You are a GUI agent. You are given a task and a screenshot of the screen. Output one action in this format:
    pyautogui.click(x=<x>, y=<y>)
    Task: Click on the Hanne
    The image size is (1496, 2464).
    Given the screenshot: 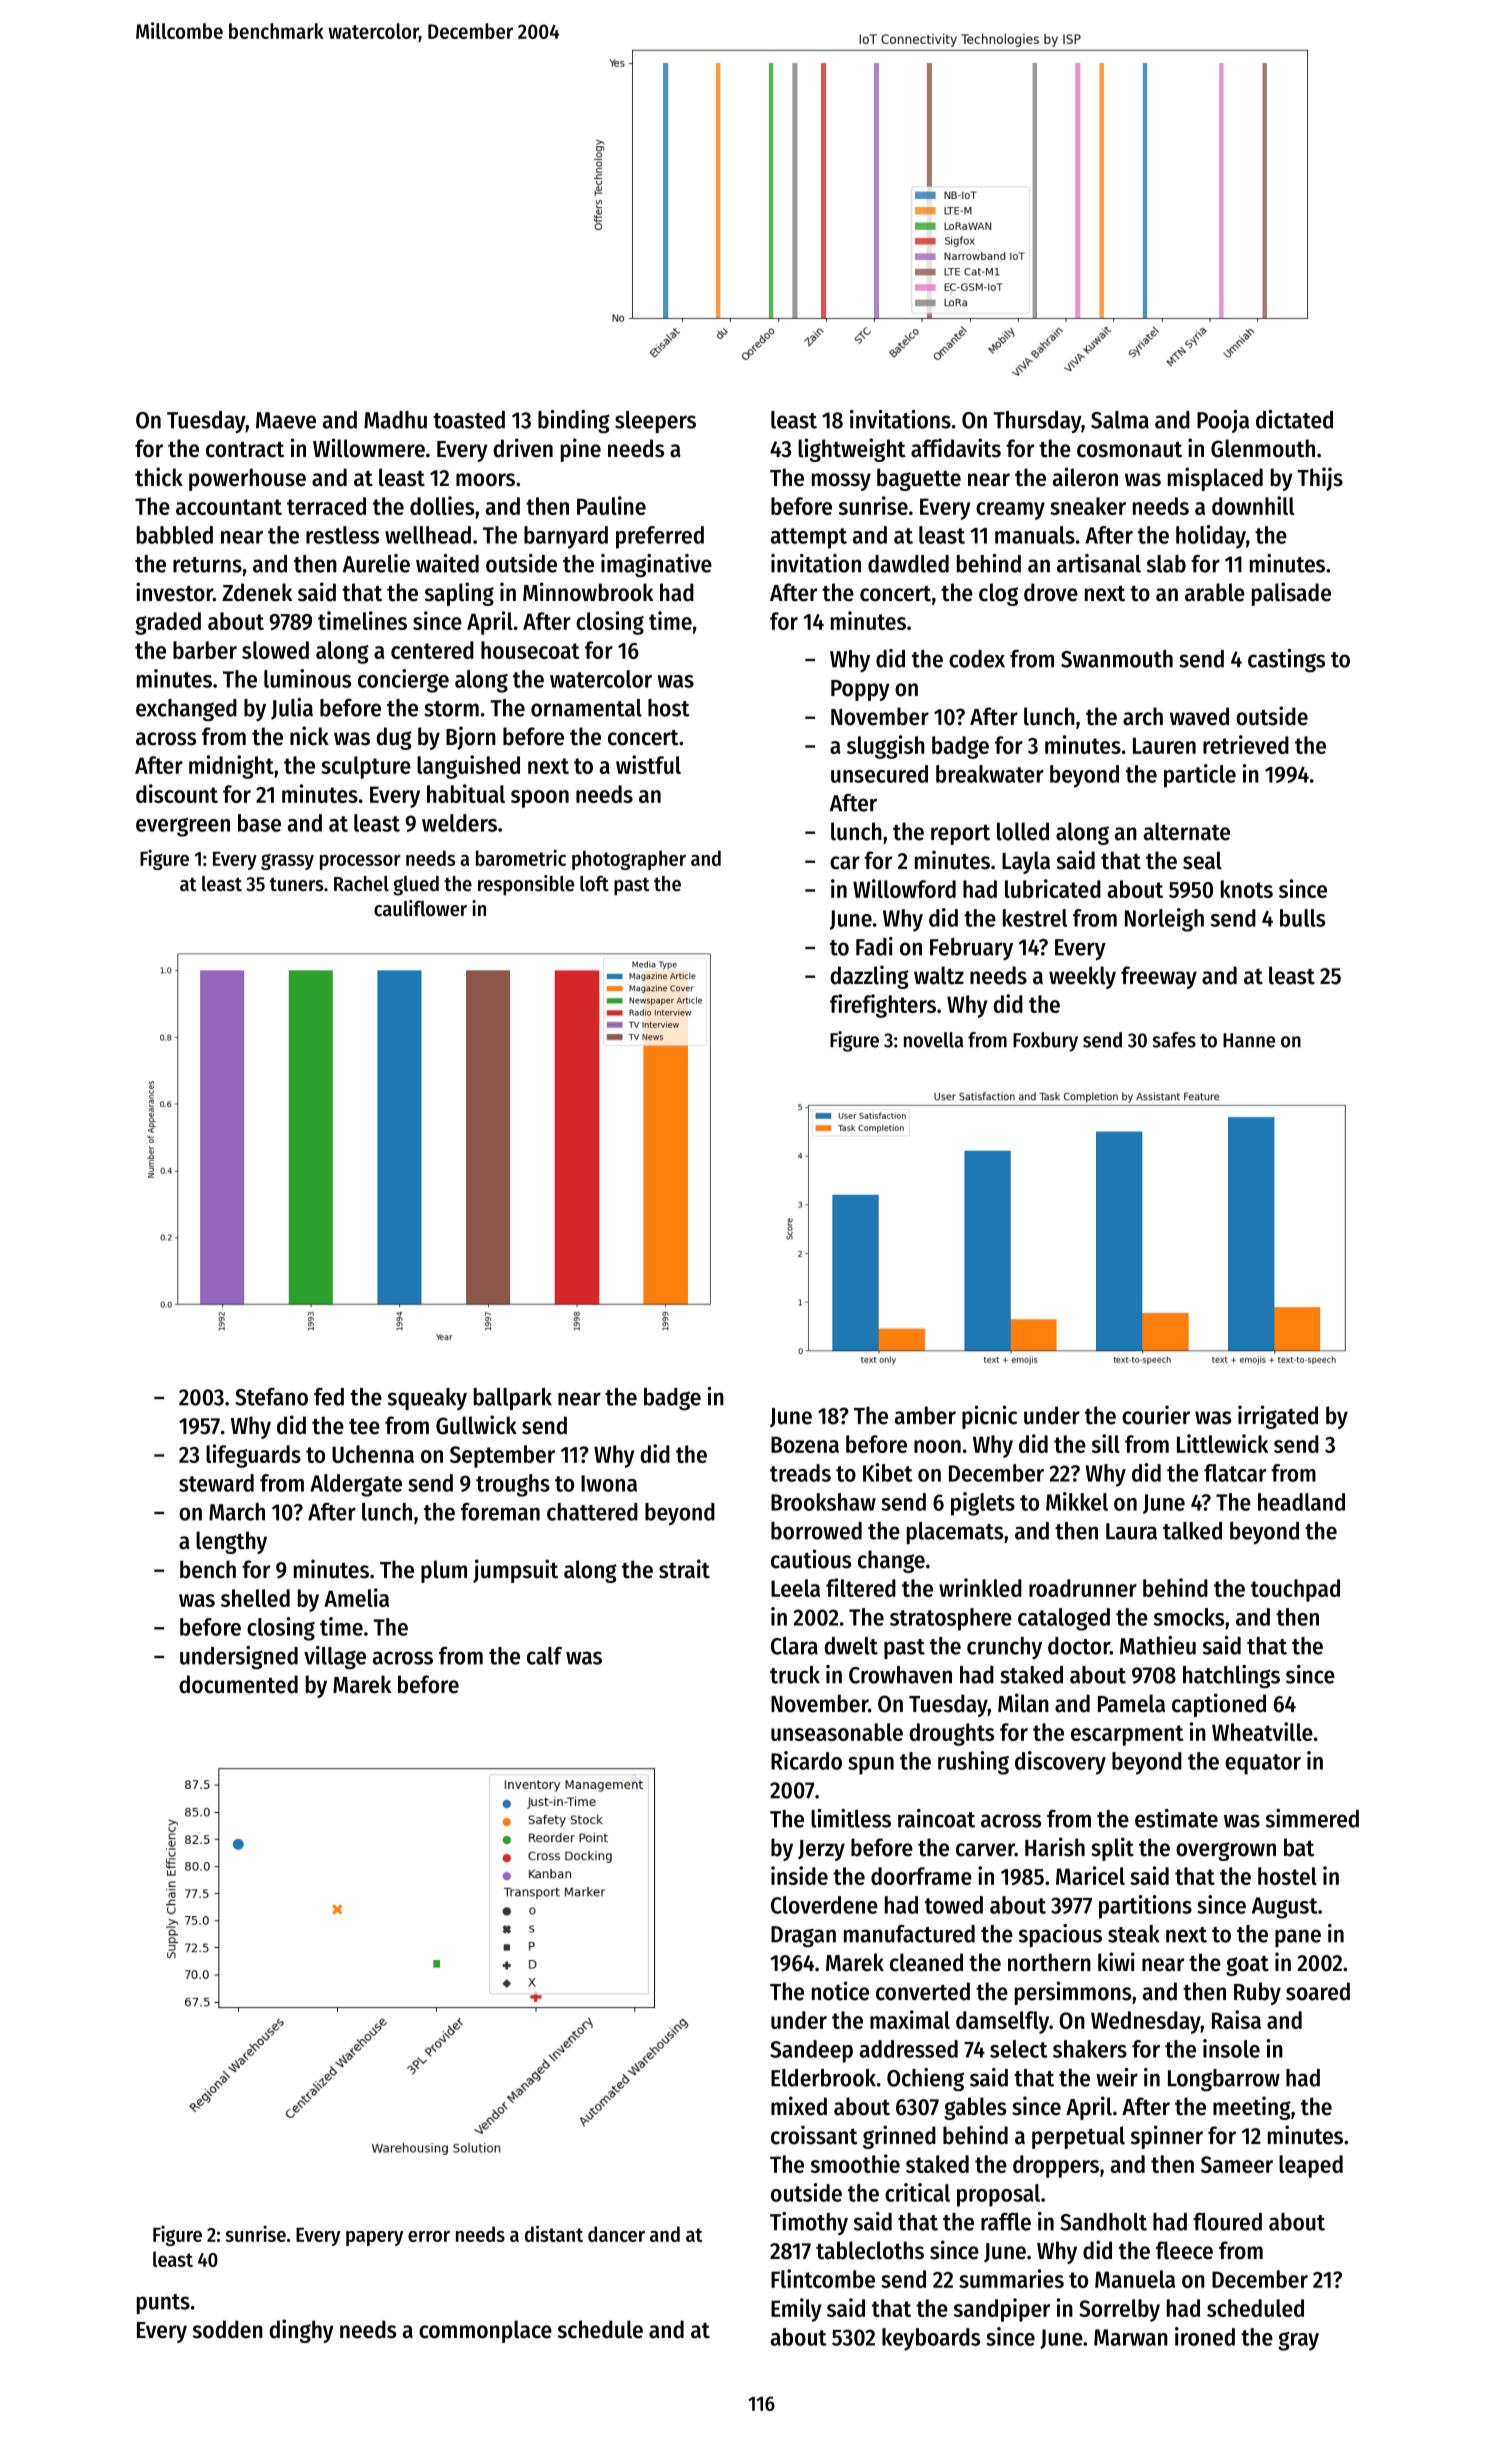 What is the action you would take?
    pyautogui.click(x=1249, y=1040)
